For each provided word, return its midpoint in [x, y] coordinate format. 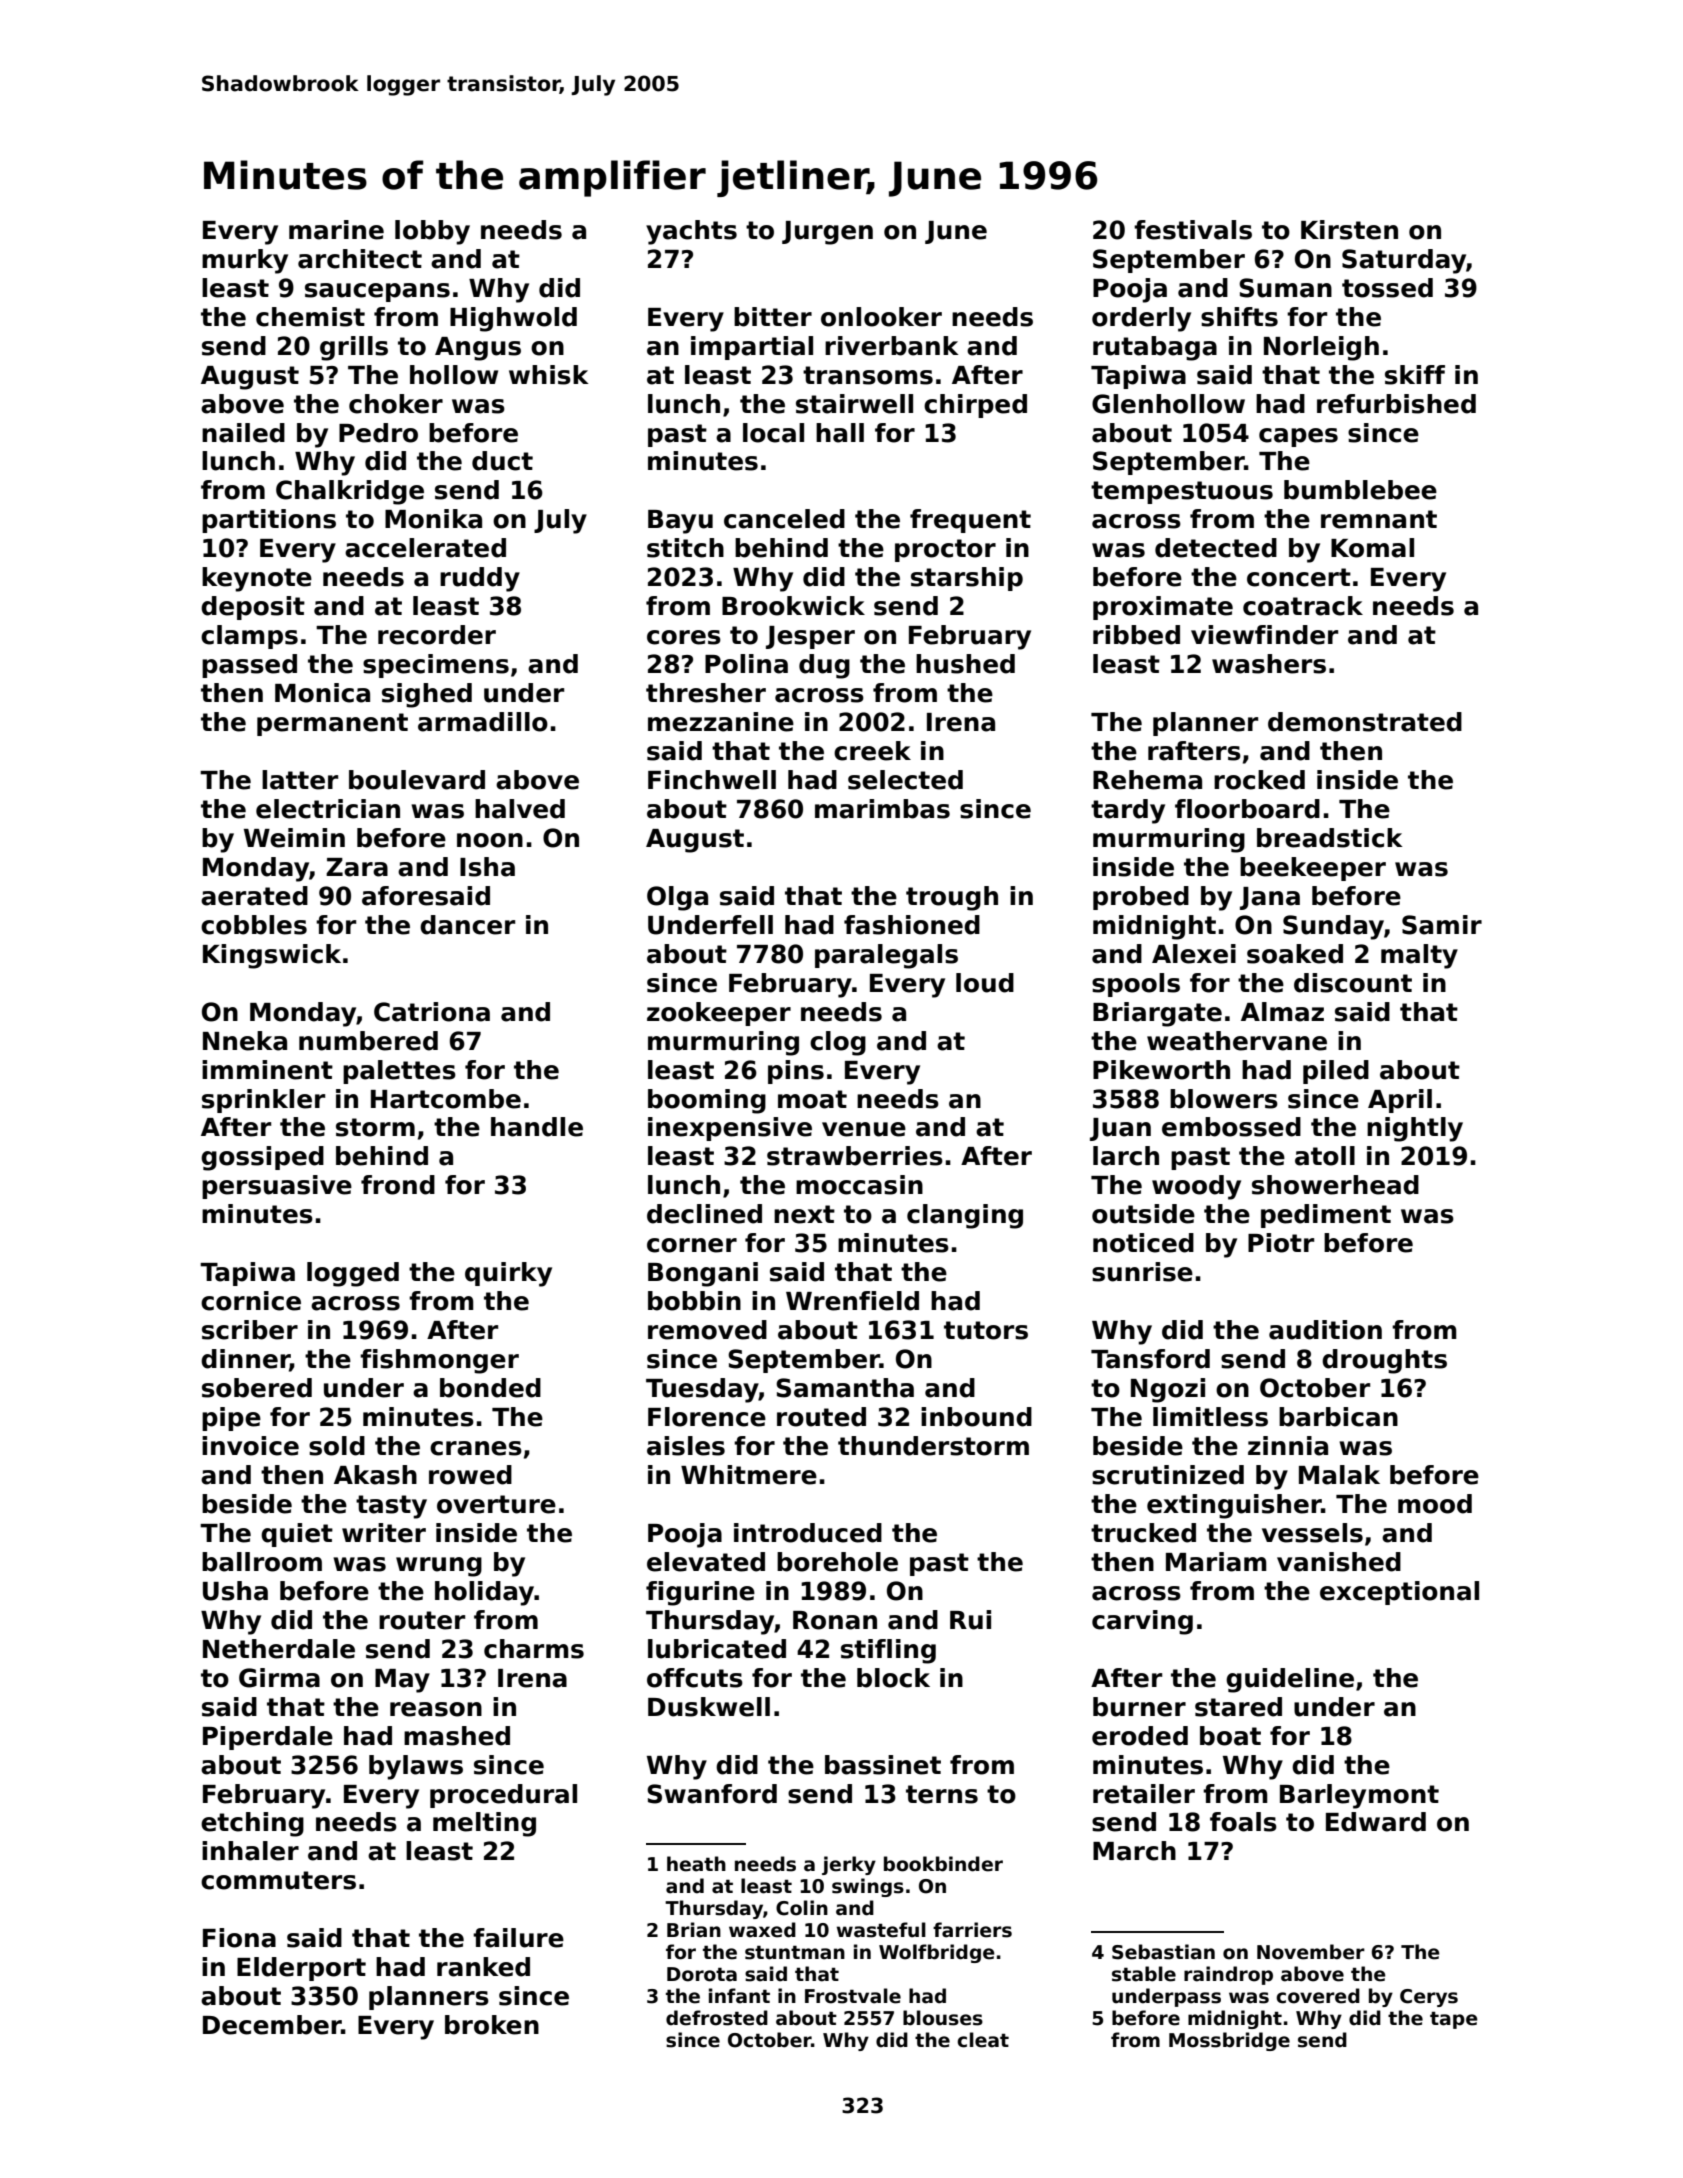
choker [396, 404]
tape [1454, 2020]
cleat [983, 2040]
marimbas [882, 809]
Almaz [1282, 1012]
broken [492, 2025]
